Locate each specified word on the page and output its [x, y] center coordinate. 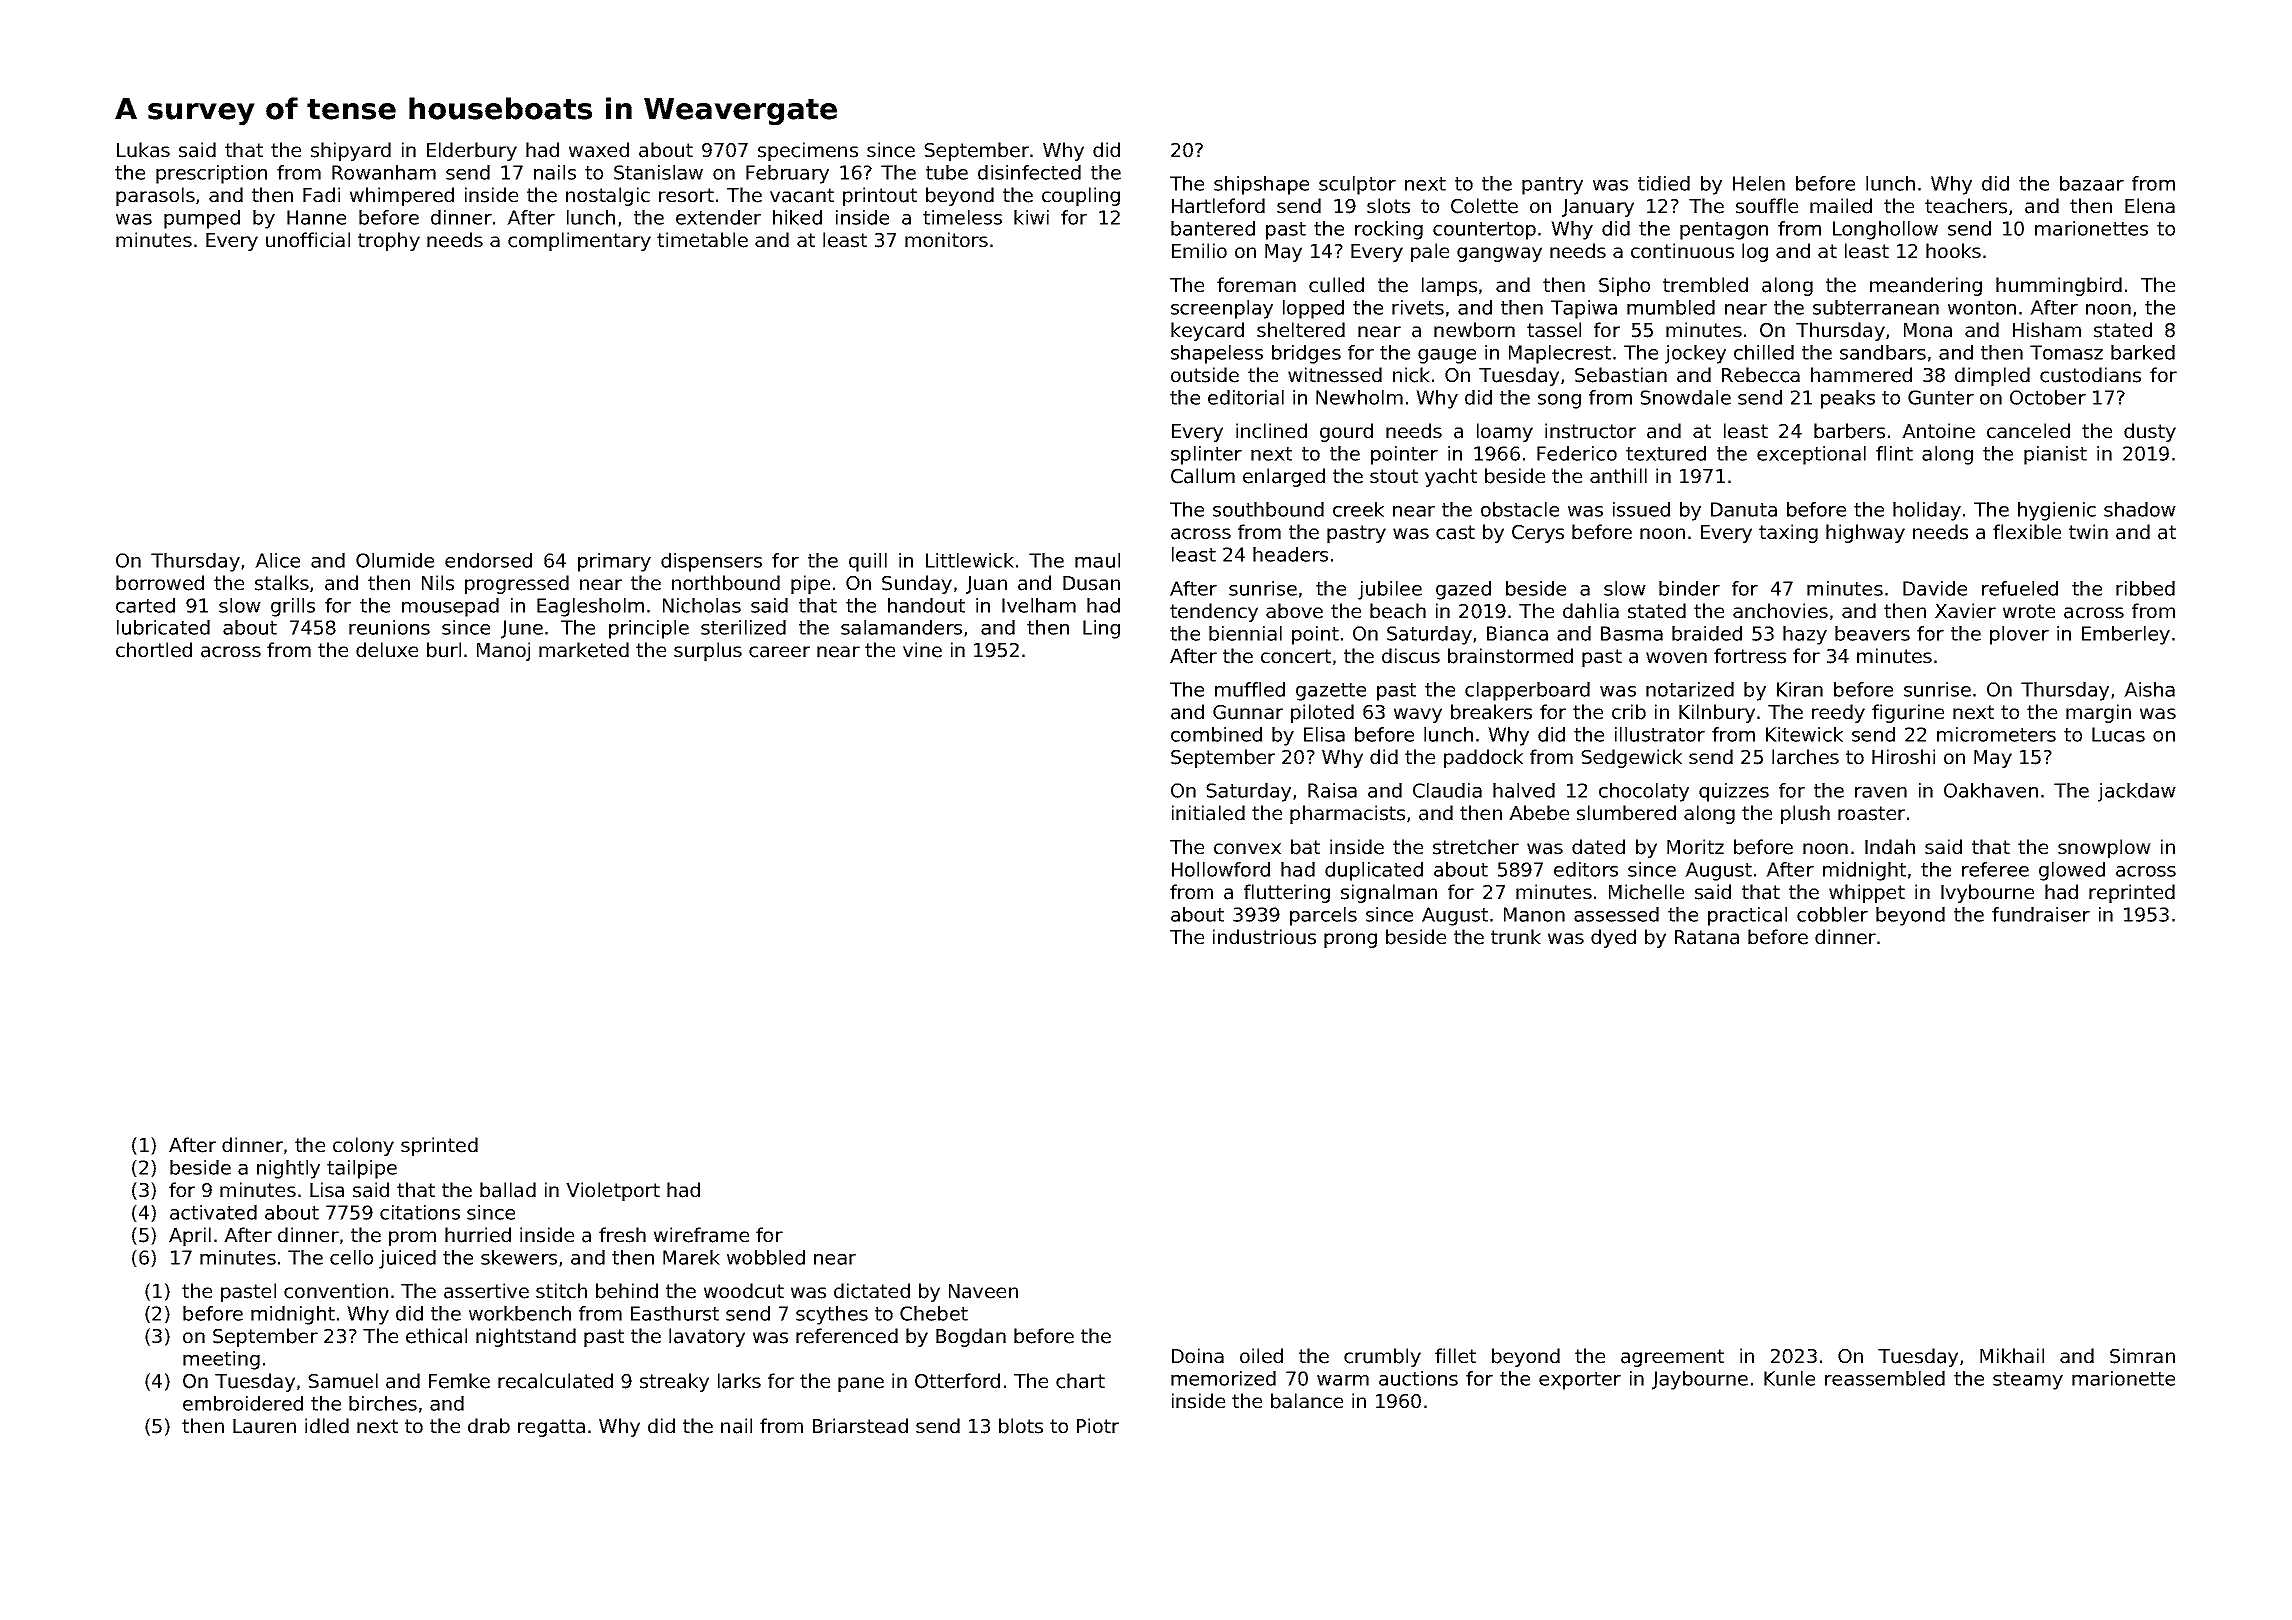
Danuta [1744, 509]
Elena [2150, 206]
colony [363, 1146]
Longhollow [1885, 230]
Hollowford [1221, 869]
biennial [1245, 633]
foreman [1256, 285]
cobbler [1832, 914]
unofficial [308, 240]
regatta [551, 1428]
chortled [154, 650]
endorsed [488, 560]
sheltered [1301, 330]
